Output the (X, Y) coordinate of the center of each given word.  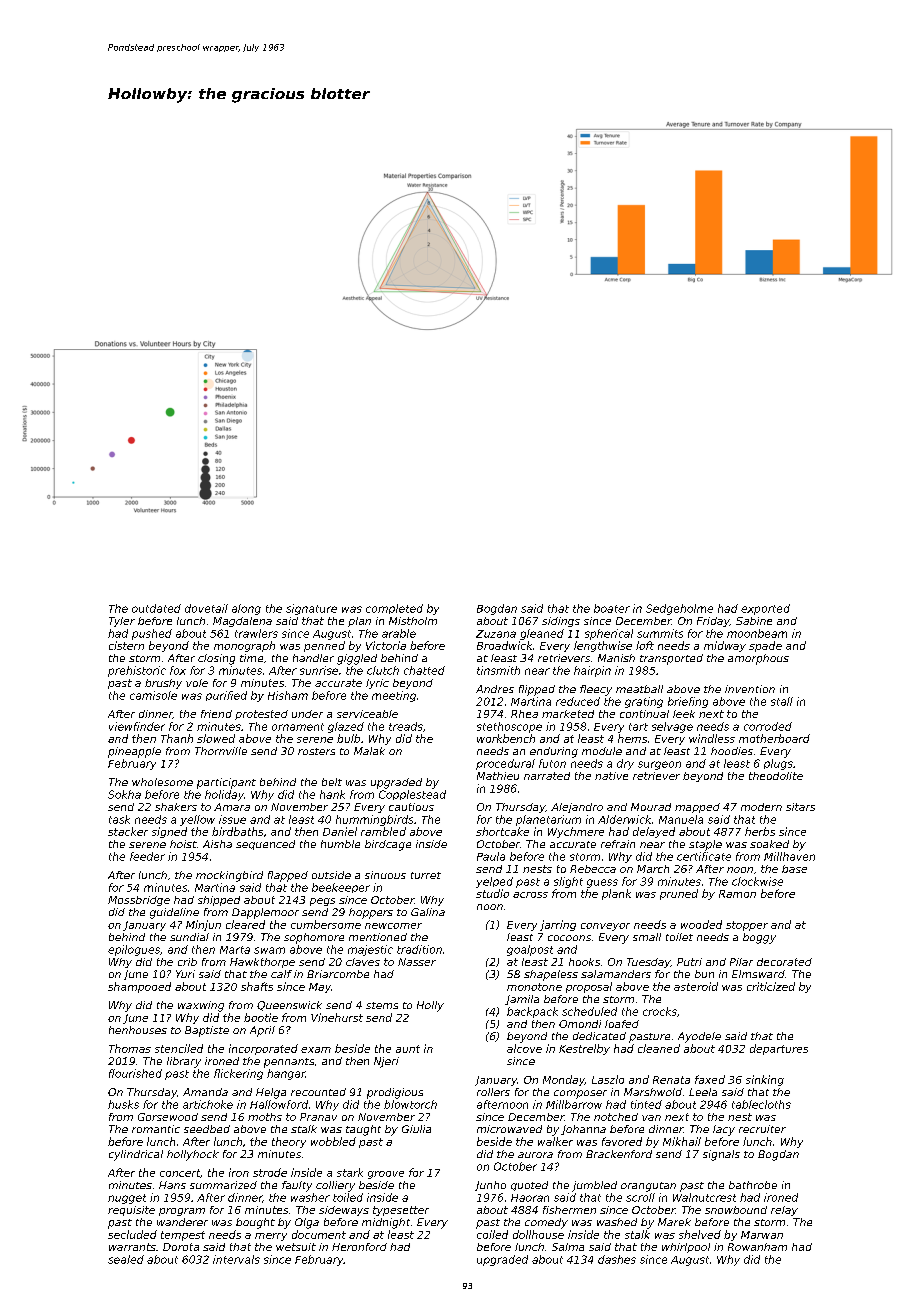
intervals (236, 1259)
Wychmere (576, 832)
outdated (156, 608)
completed (394, 609)
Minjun (203, 925)
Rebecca (593, 869)
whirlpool (686, 1248)
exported (765, 609)
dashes (617, 1259)
